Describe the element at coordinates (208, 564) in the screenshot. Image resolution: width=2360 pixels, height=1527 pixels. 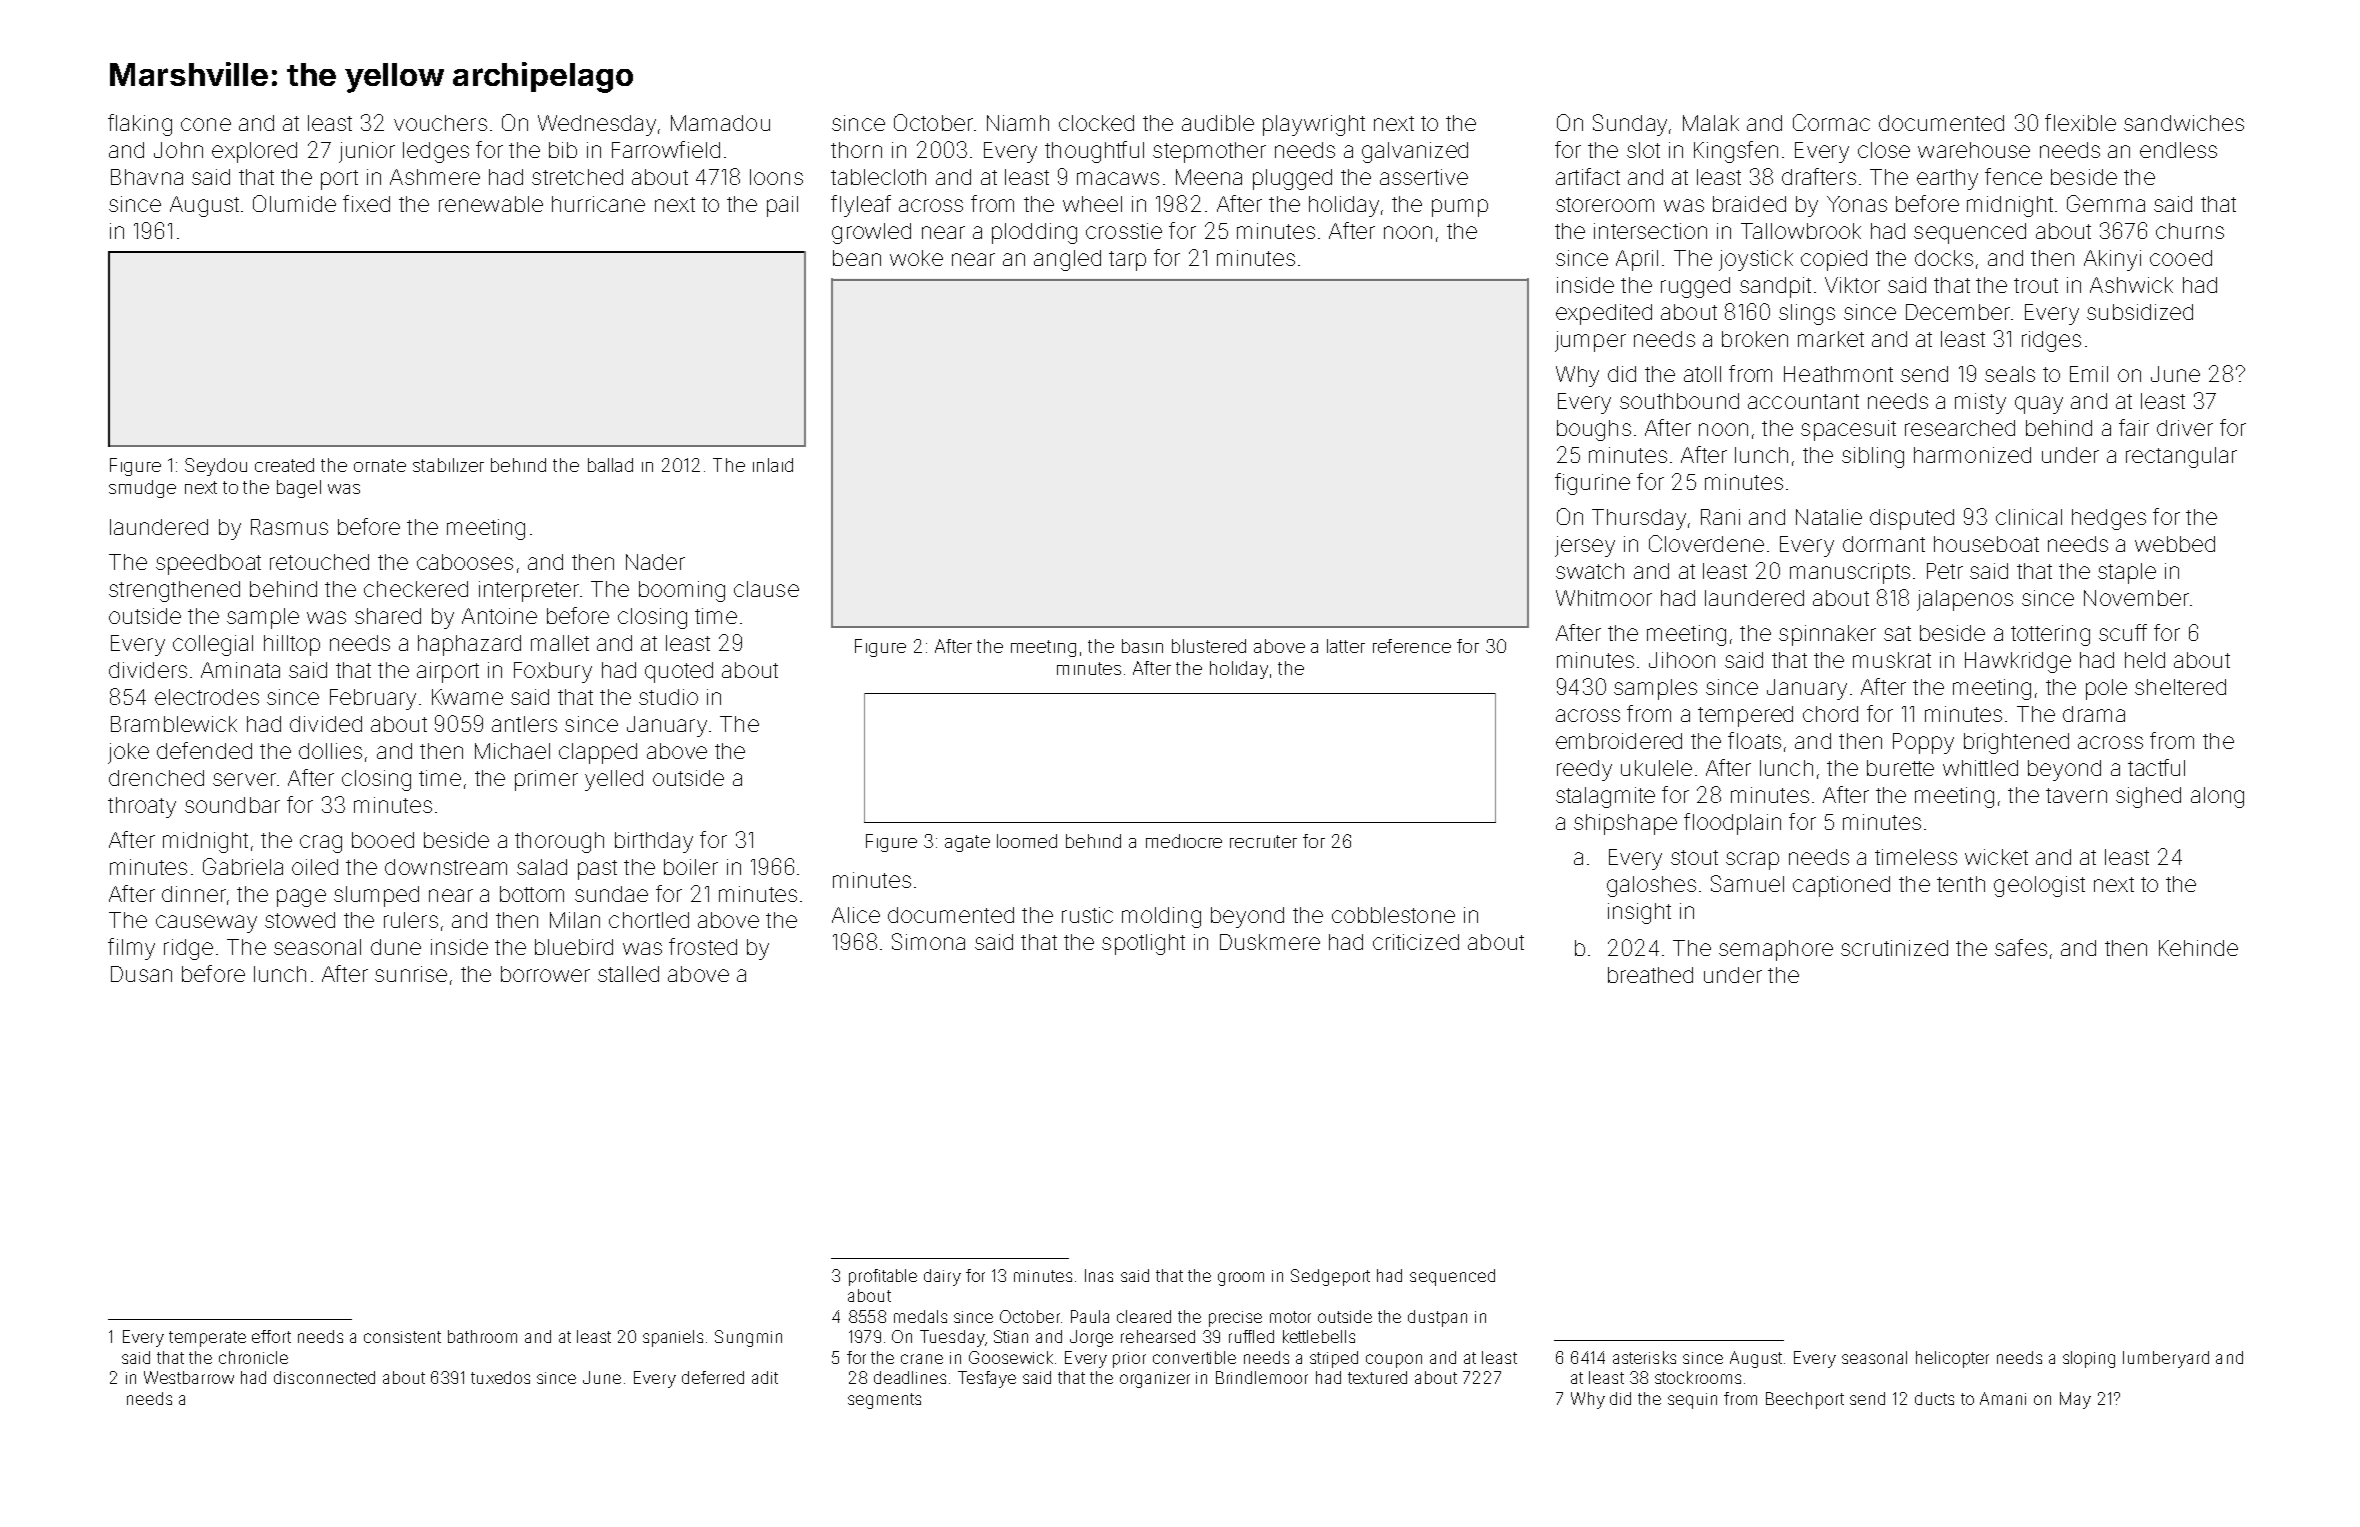
I see `speedboat` at that location.
